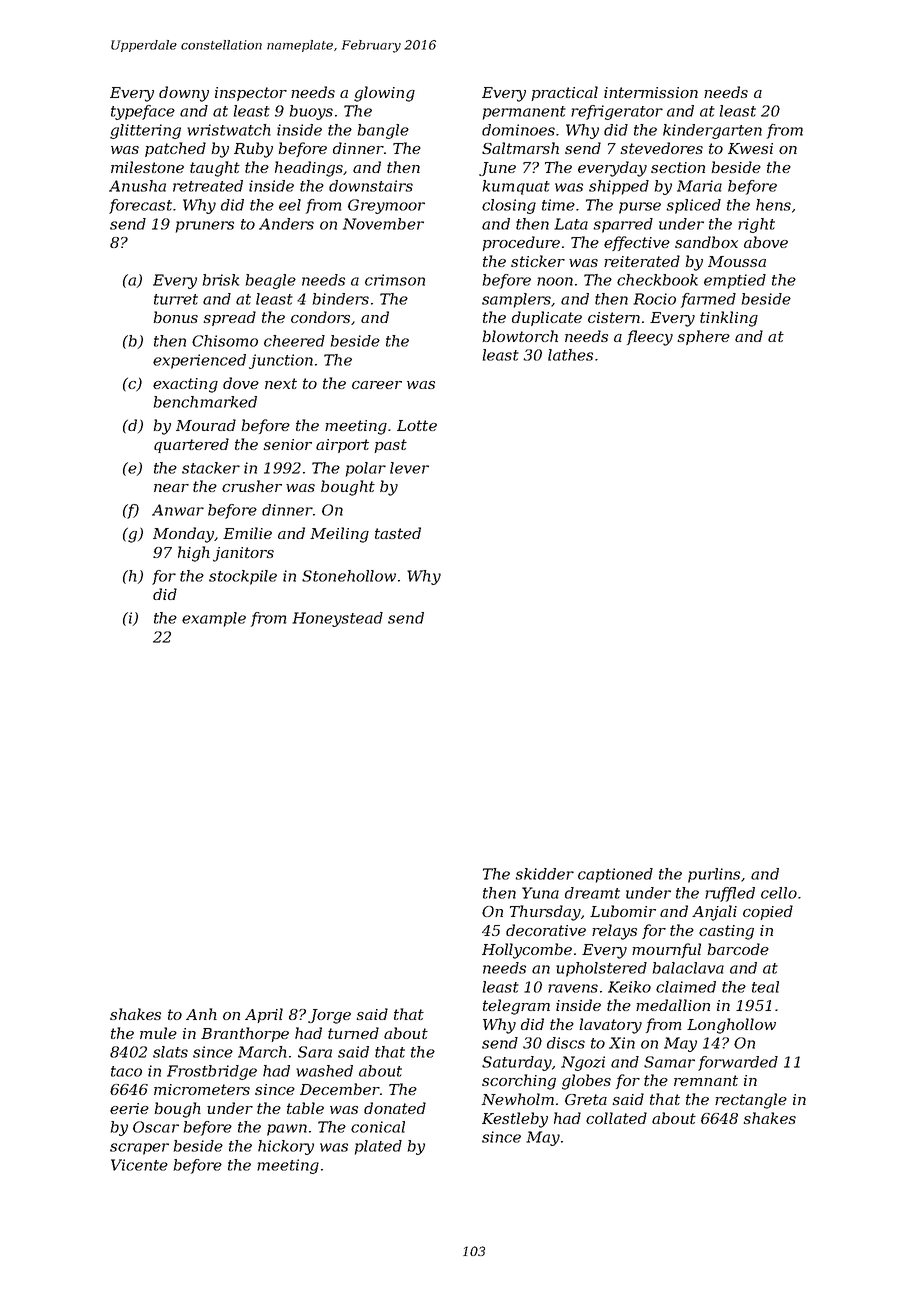 This page has height=1308, width=924. Describe the element at coordinates (337, 619) in the page. I see `Honeystead` at that location.
